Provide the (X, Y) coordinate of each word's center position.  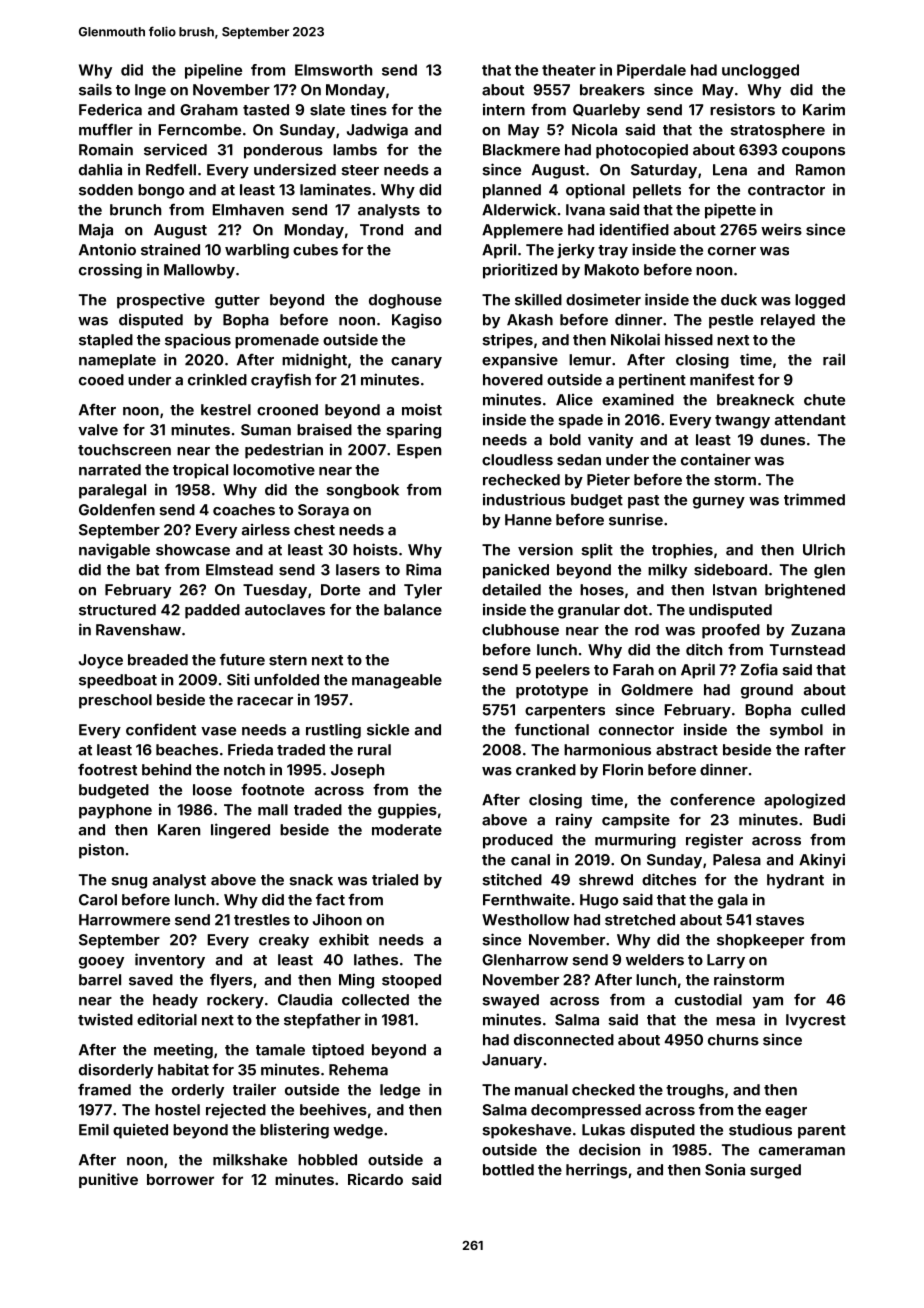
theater (569, 70)
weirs (781, 229)
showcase (193, 550)
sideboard (730, 569)
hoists (375, 549)
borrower (180, 1179)
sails (95, 89)
